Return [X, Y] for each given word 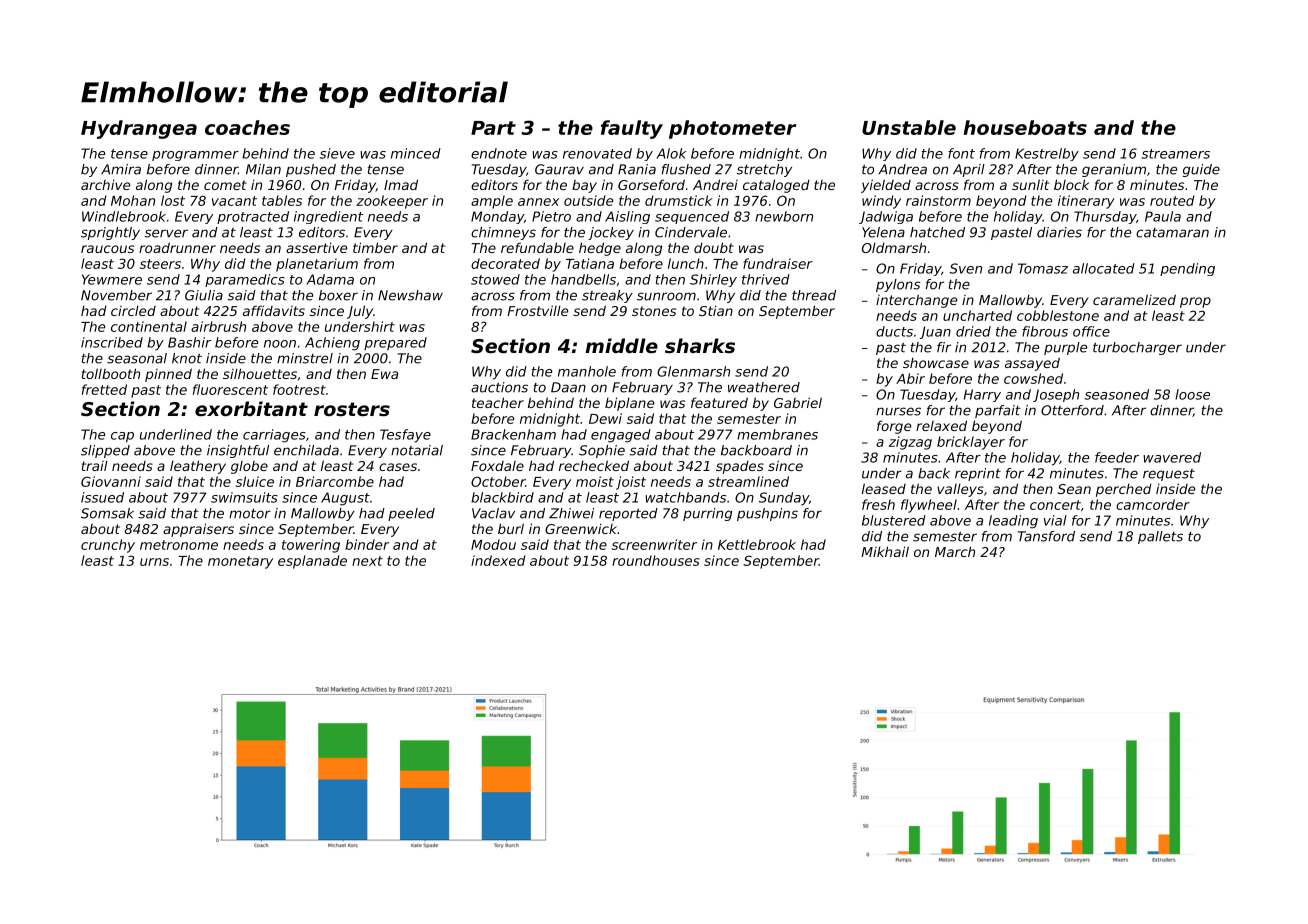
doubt [714, 247]
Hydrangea [139, 129]
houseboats [1025, 127]
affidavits [274, 310]
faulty [632, 129]
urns [154, 562]
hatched [937, 232]
